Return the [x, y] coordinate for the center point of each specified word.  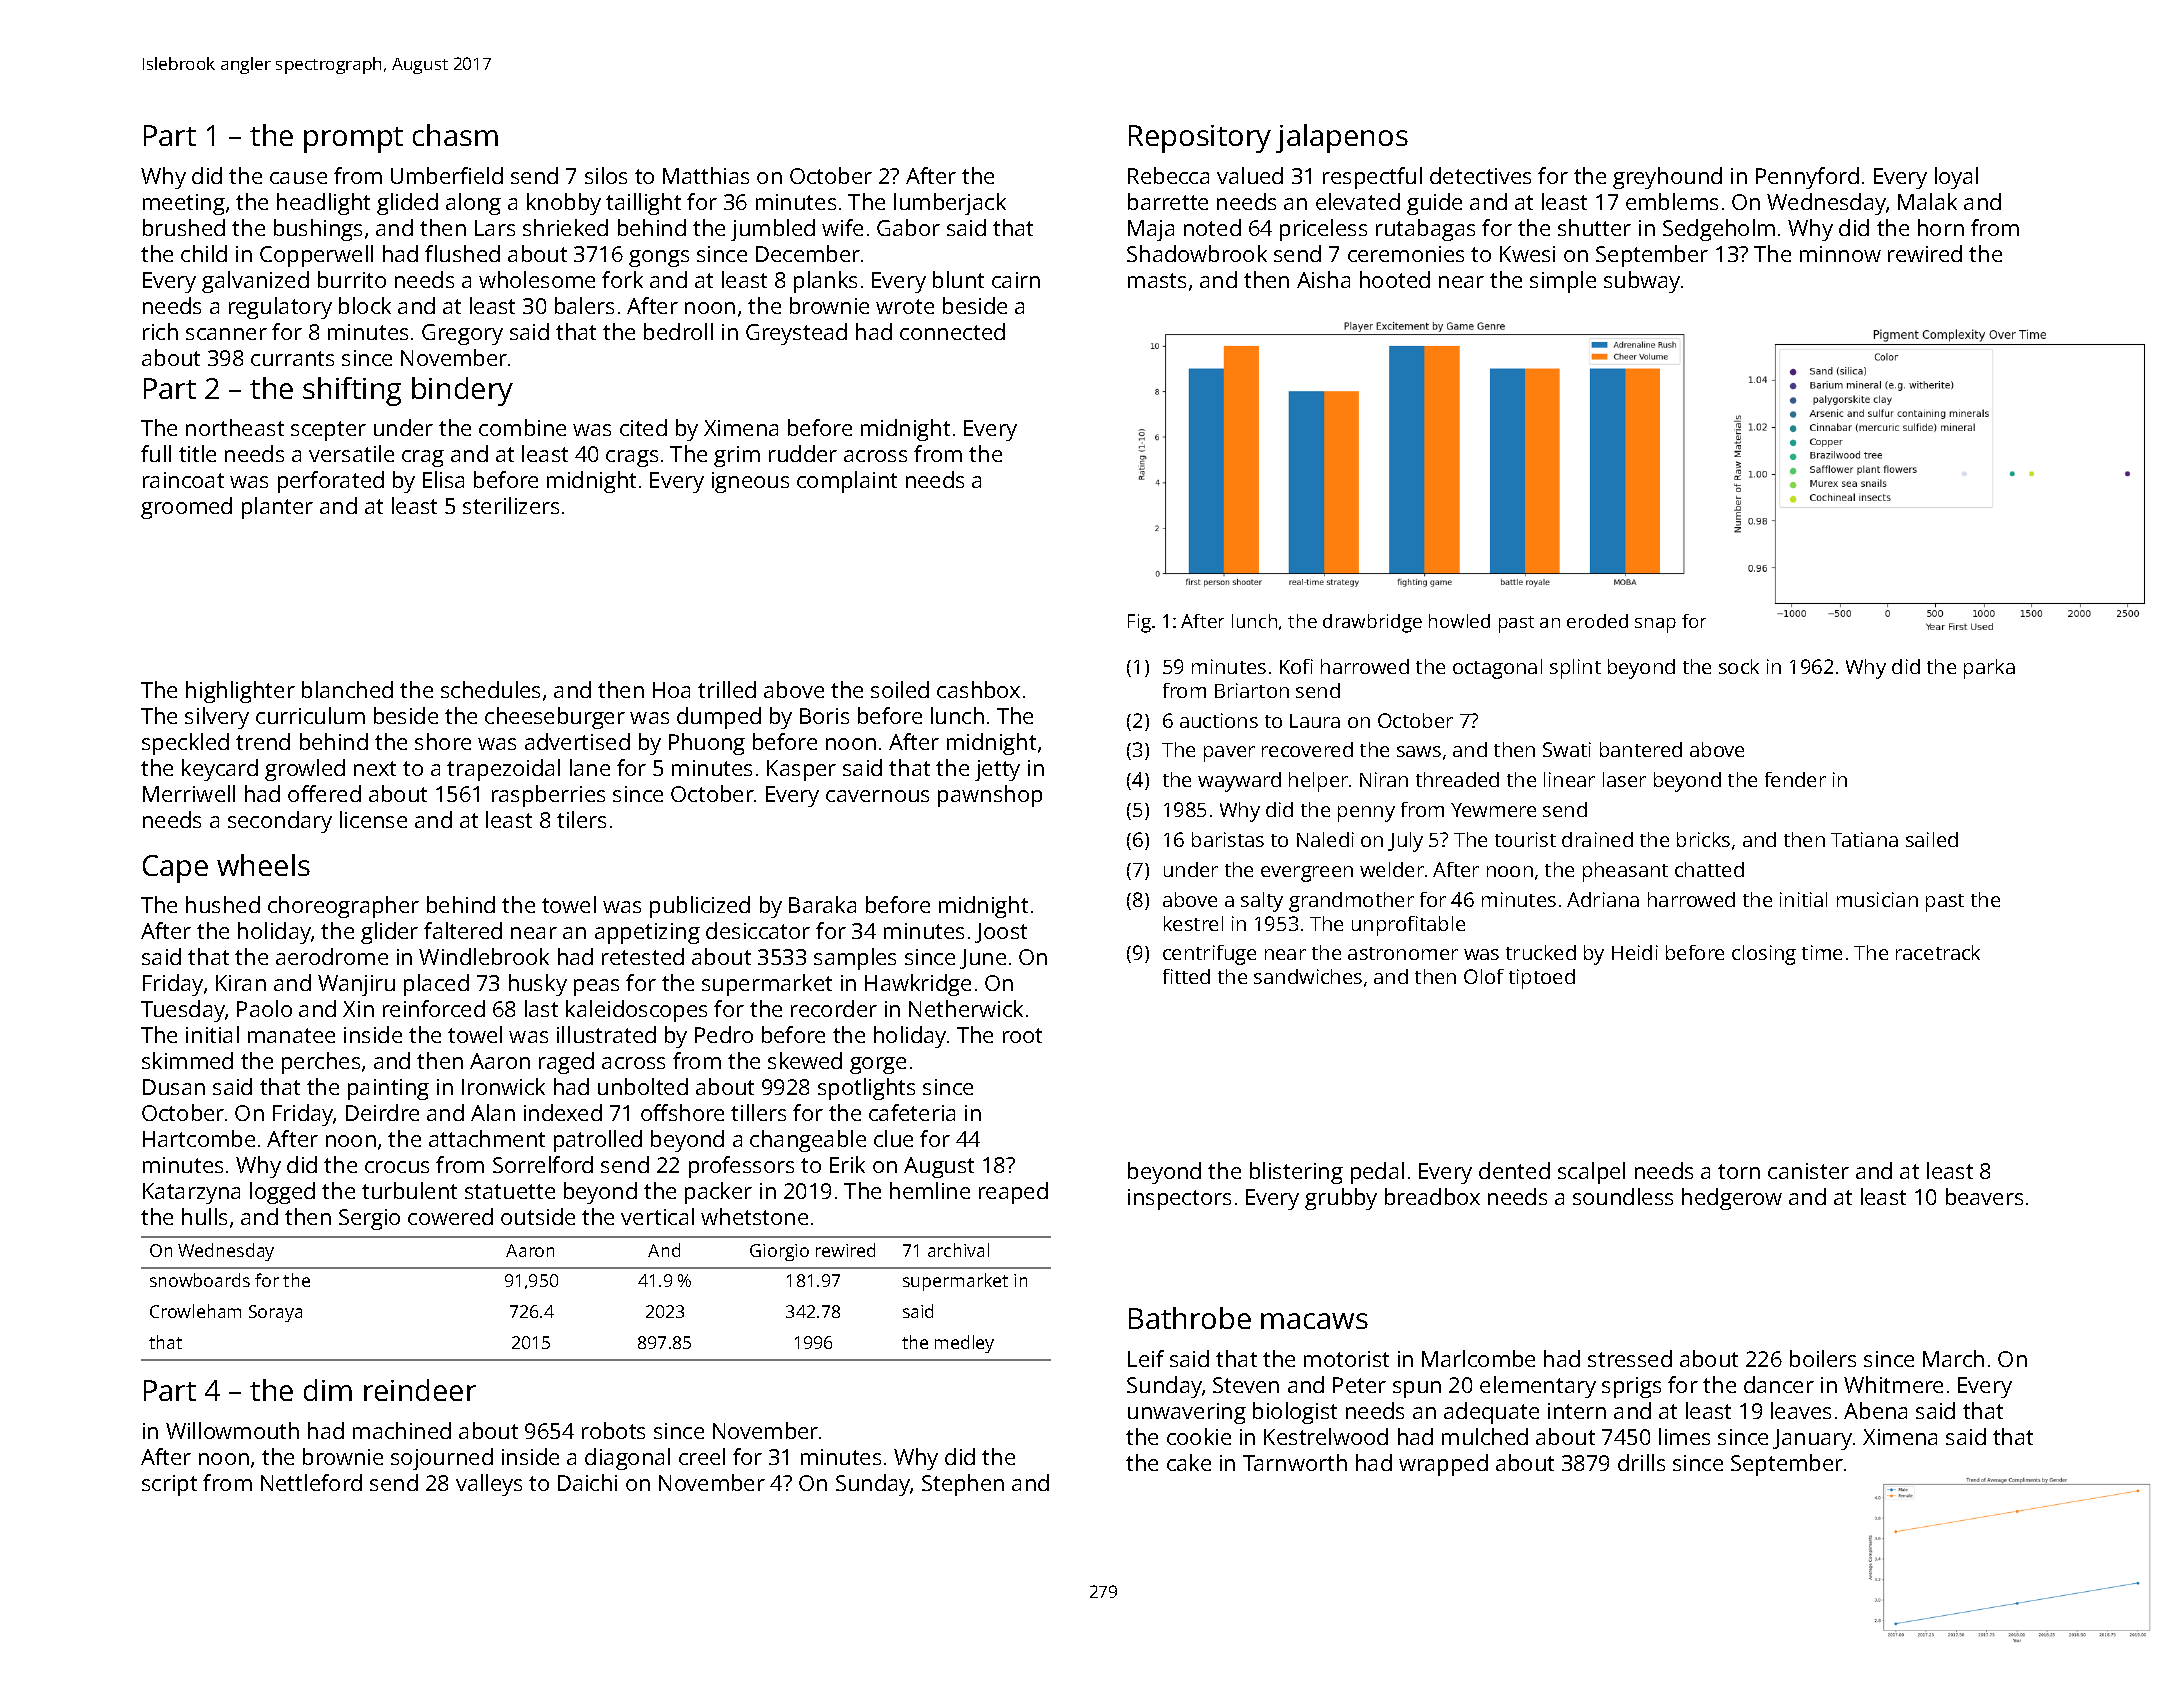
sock [1739, 666]
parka [1989, 669]
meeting [184, 204]
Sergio [369, 1219]
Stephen [963, 1485]
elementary [1538, 1387]
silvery [217, 718]
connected [952, 331]
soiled [900, 689]
